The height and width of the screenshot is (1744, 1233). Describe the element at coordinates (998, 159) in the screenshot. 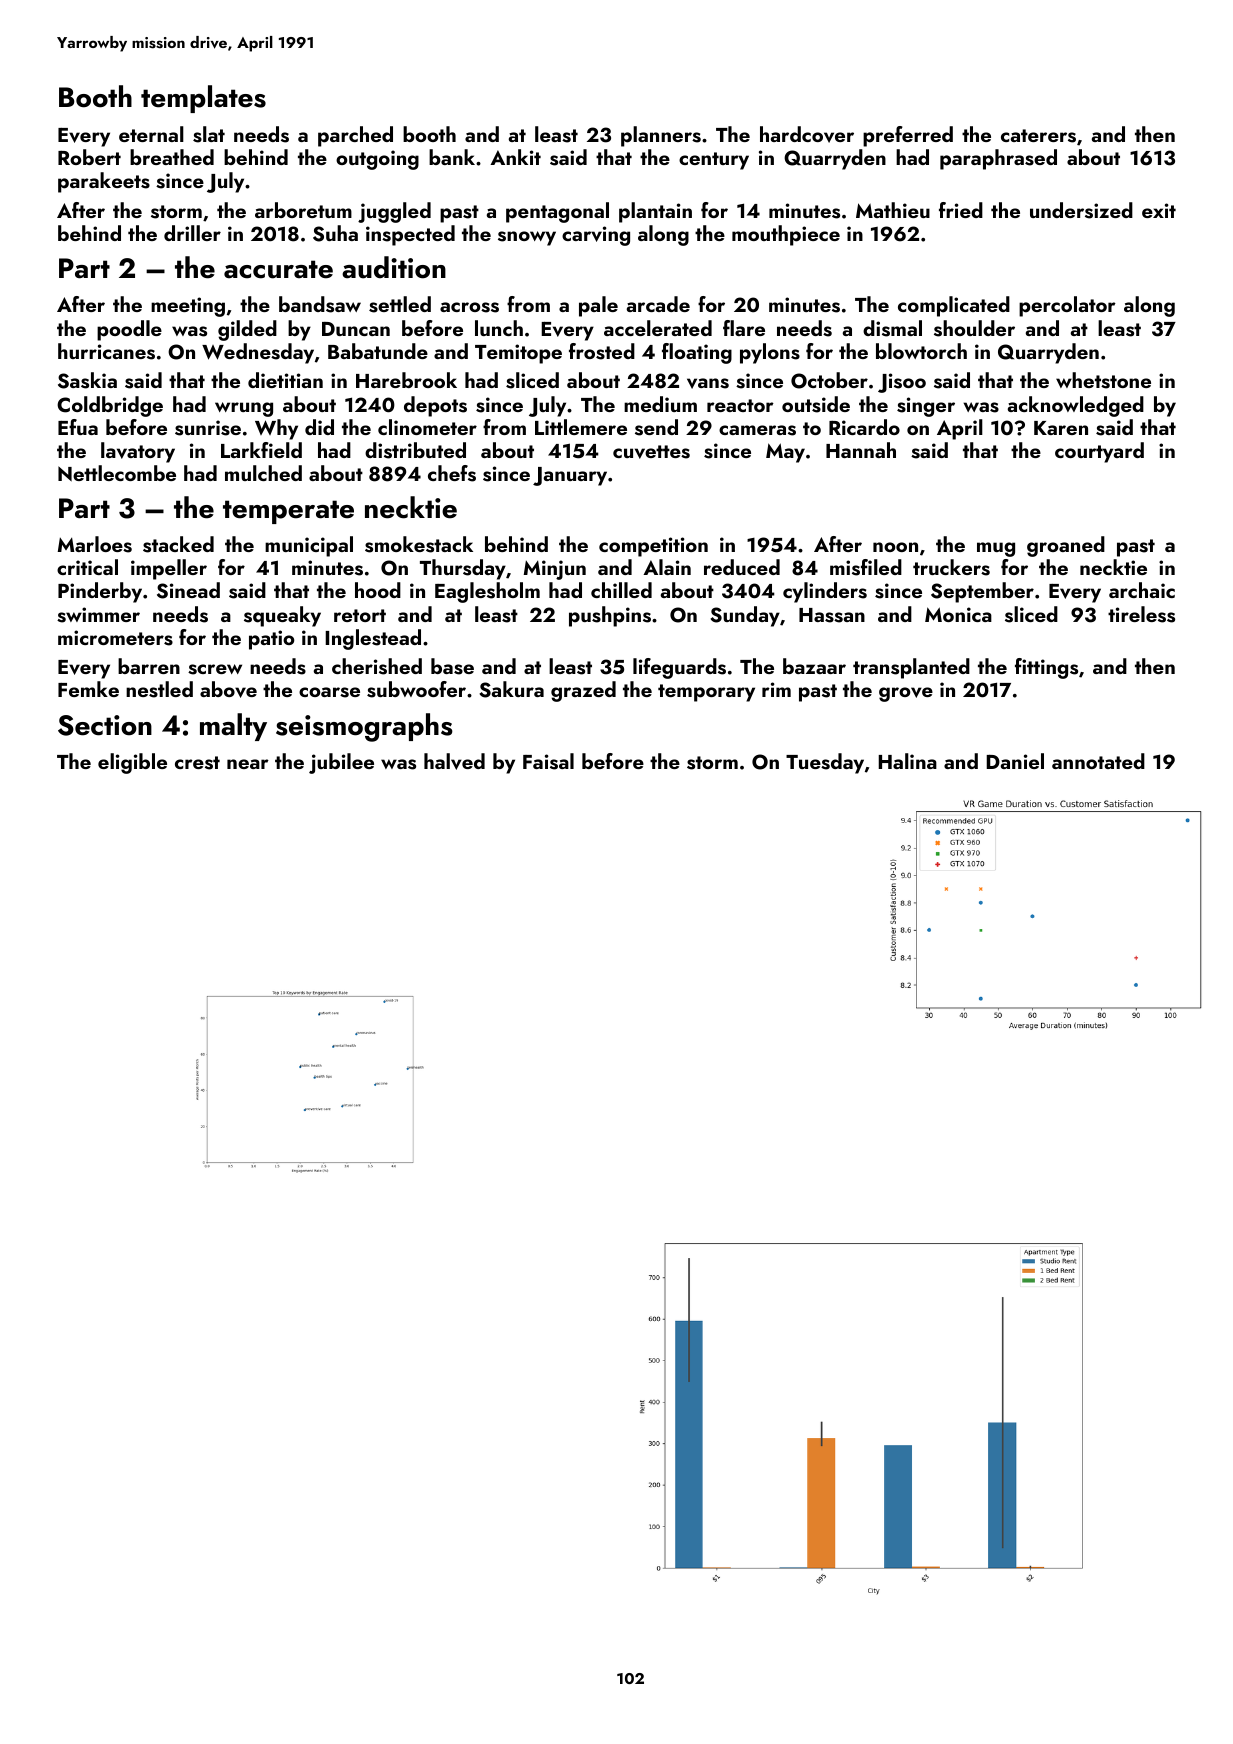

I see `paraphrased` at that location.
